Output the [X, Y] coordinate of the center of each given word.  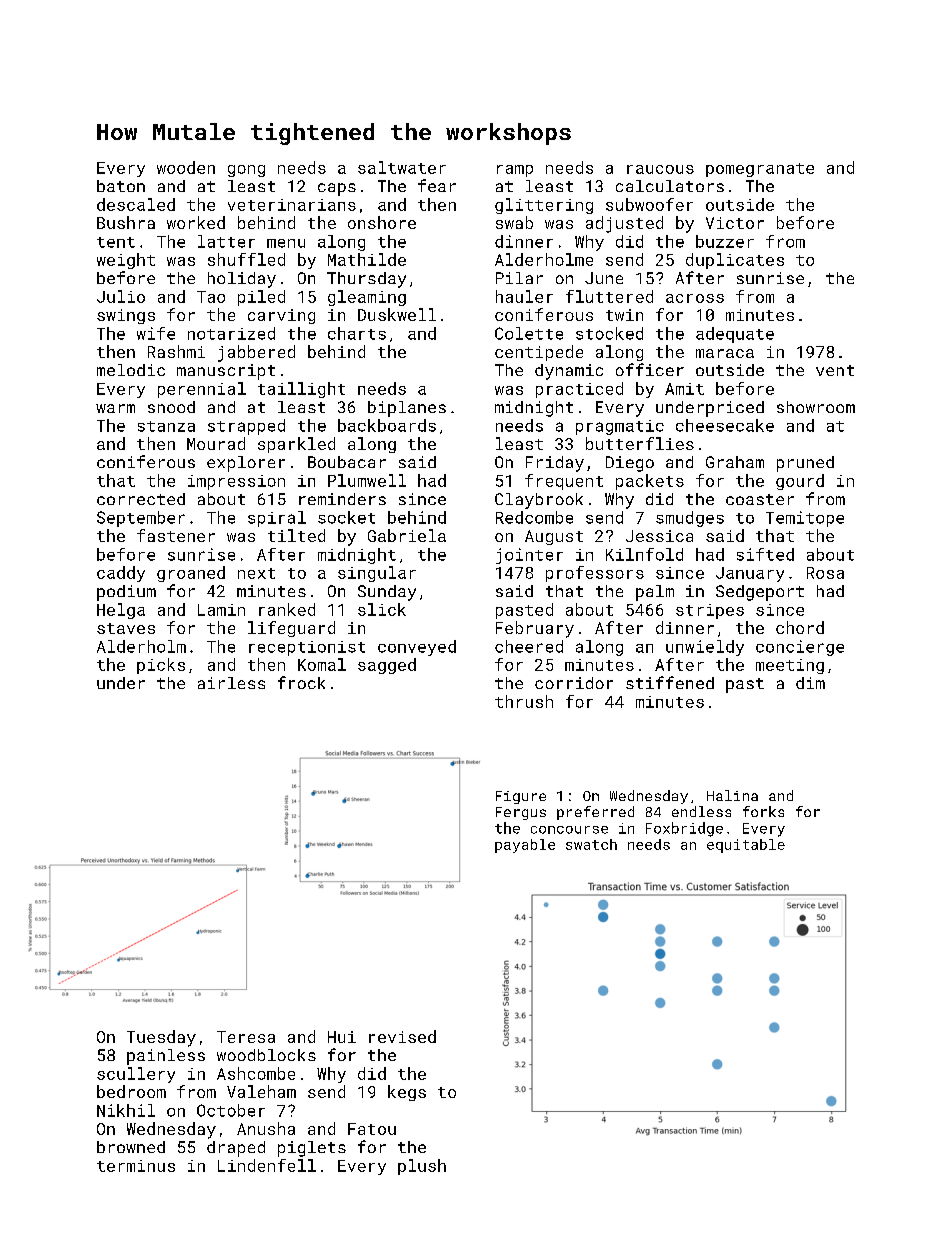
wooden [186, 167]
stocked [609, 333]
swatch [591, 844]
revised [402, 1036]
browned [131, 1147]
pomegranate [760, 170]
